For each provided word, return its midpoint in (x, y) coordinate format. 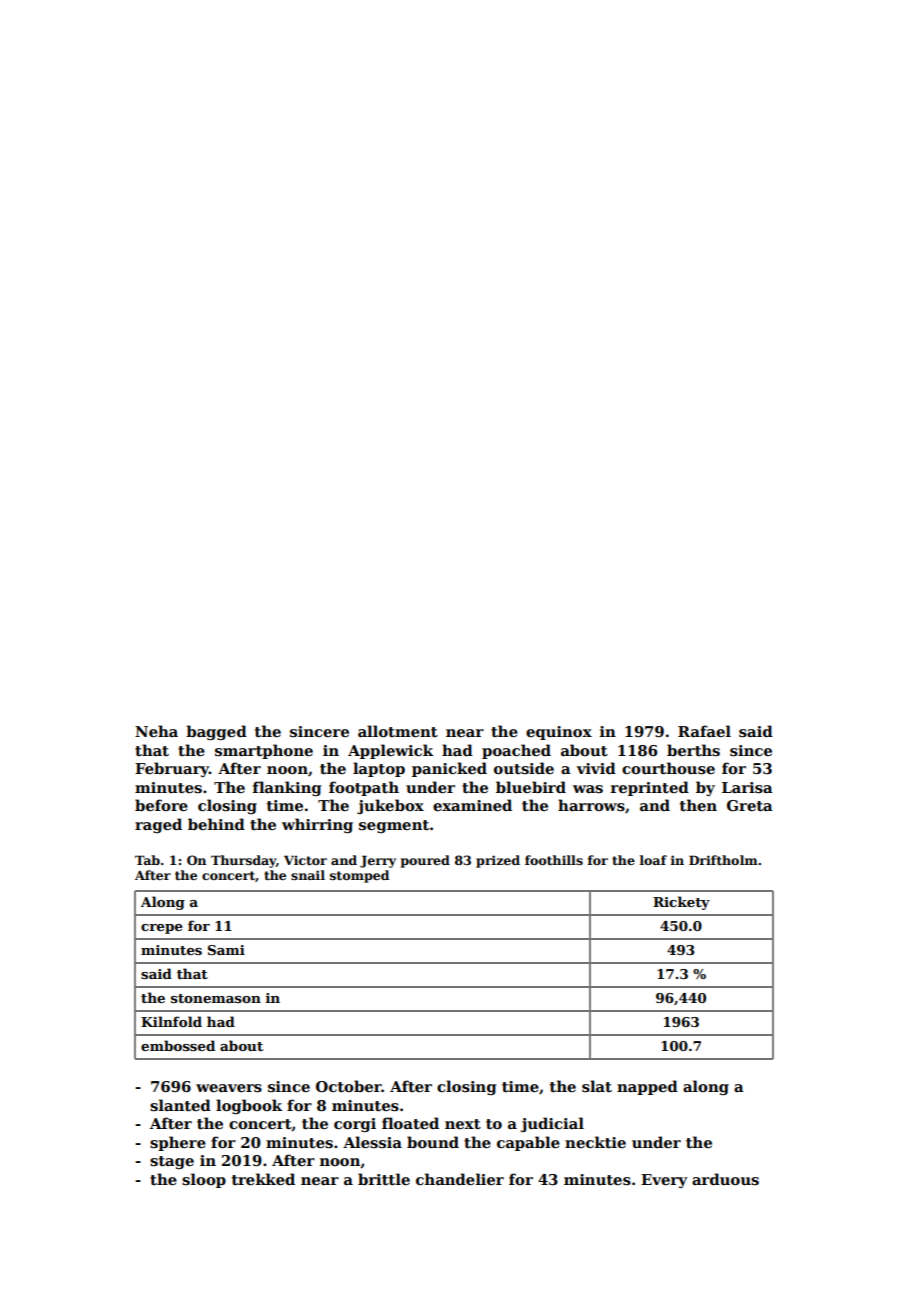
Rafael (704, 731)
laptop (379, 769)
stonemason (216, 998)
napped (647, 1087)
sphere (178, 1143)
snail (308, 875)
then (698, 805)
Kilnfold (171, 1021)
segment (394, 826)
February (172, 769)
